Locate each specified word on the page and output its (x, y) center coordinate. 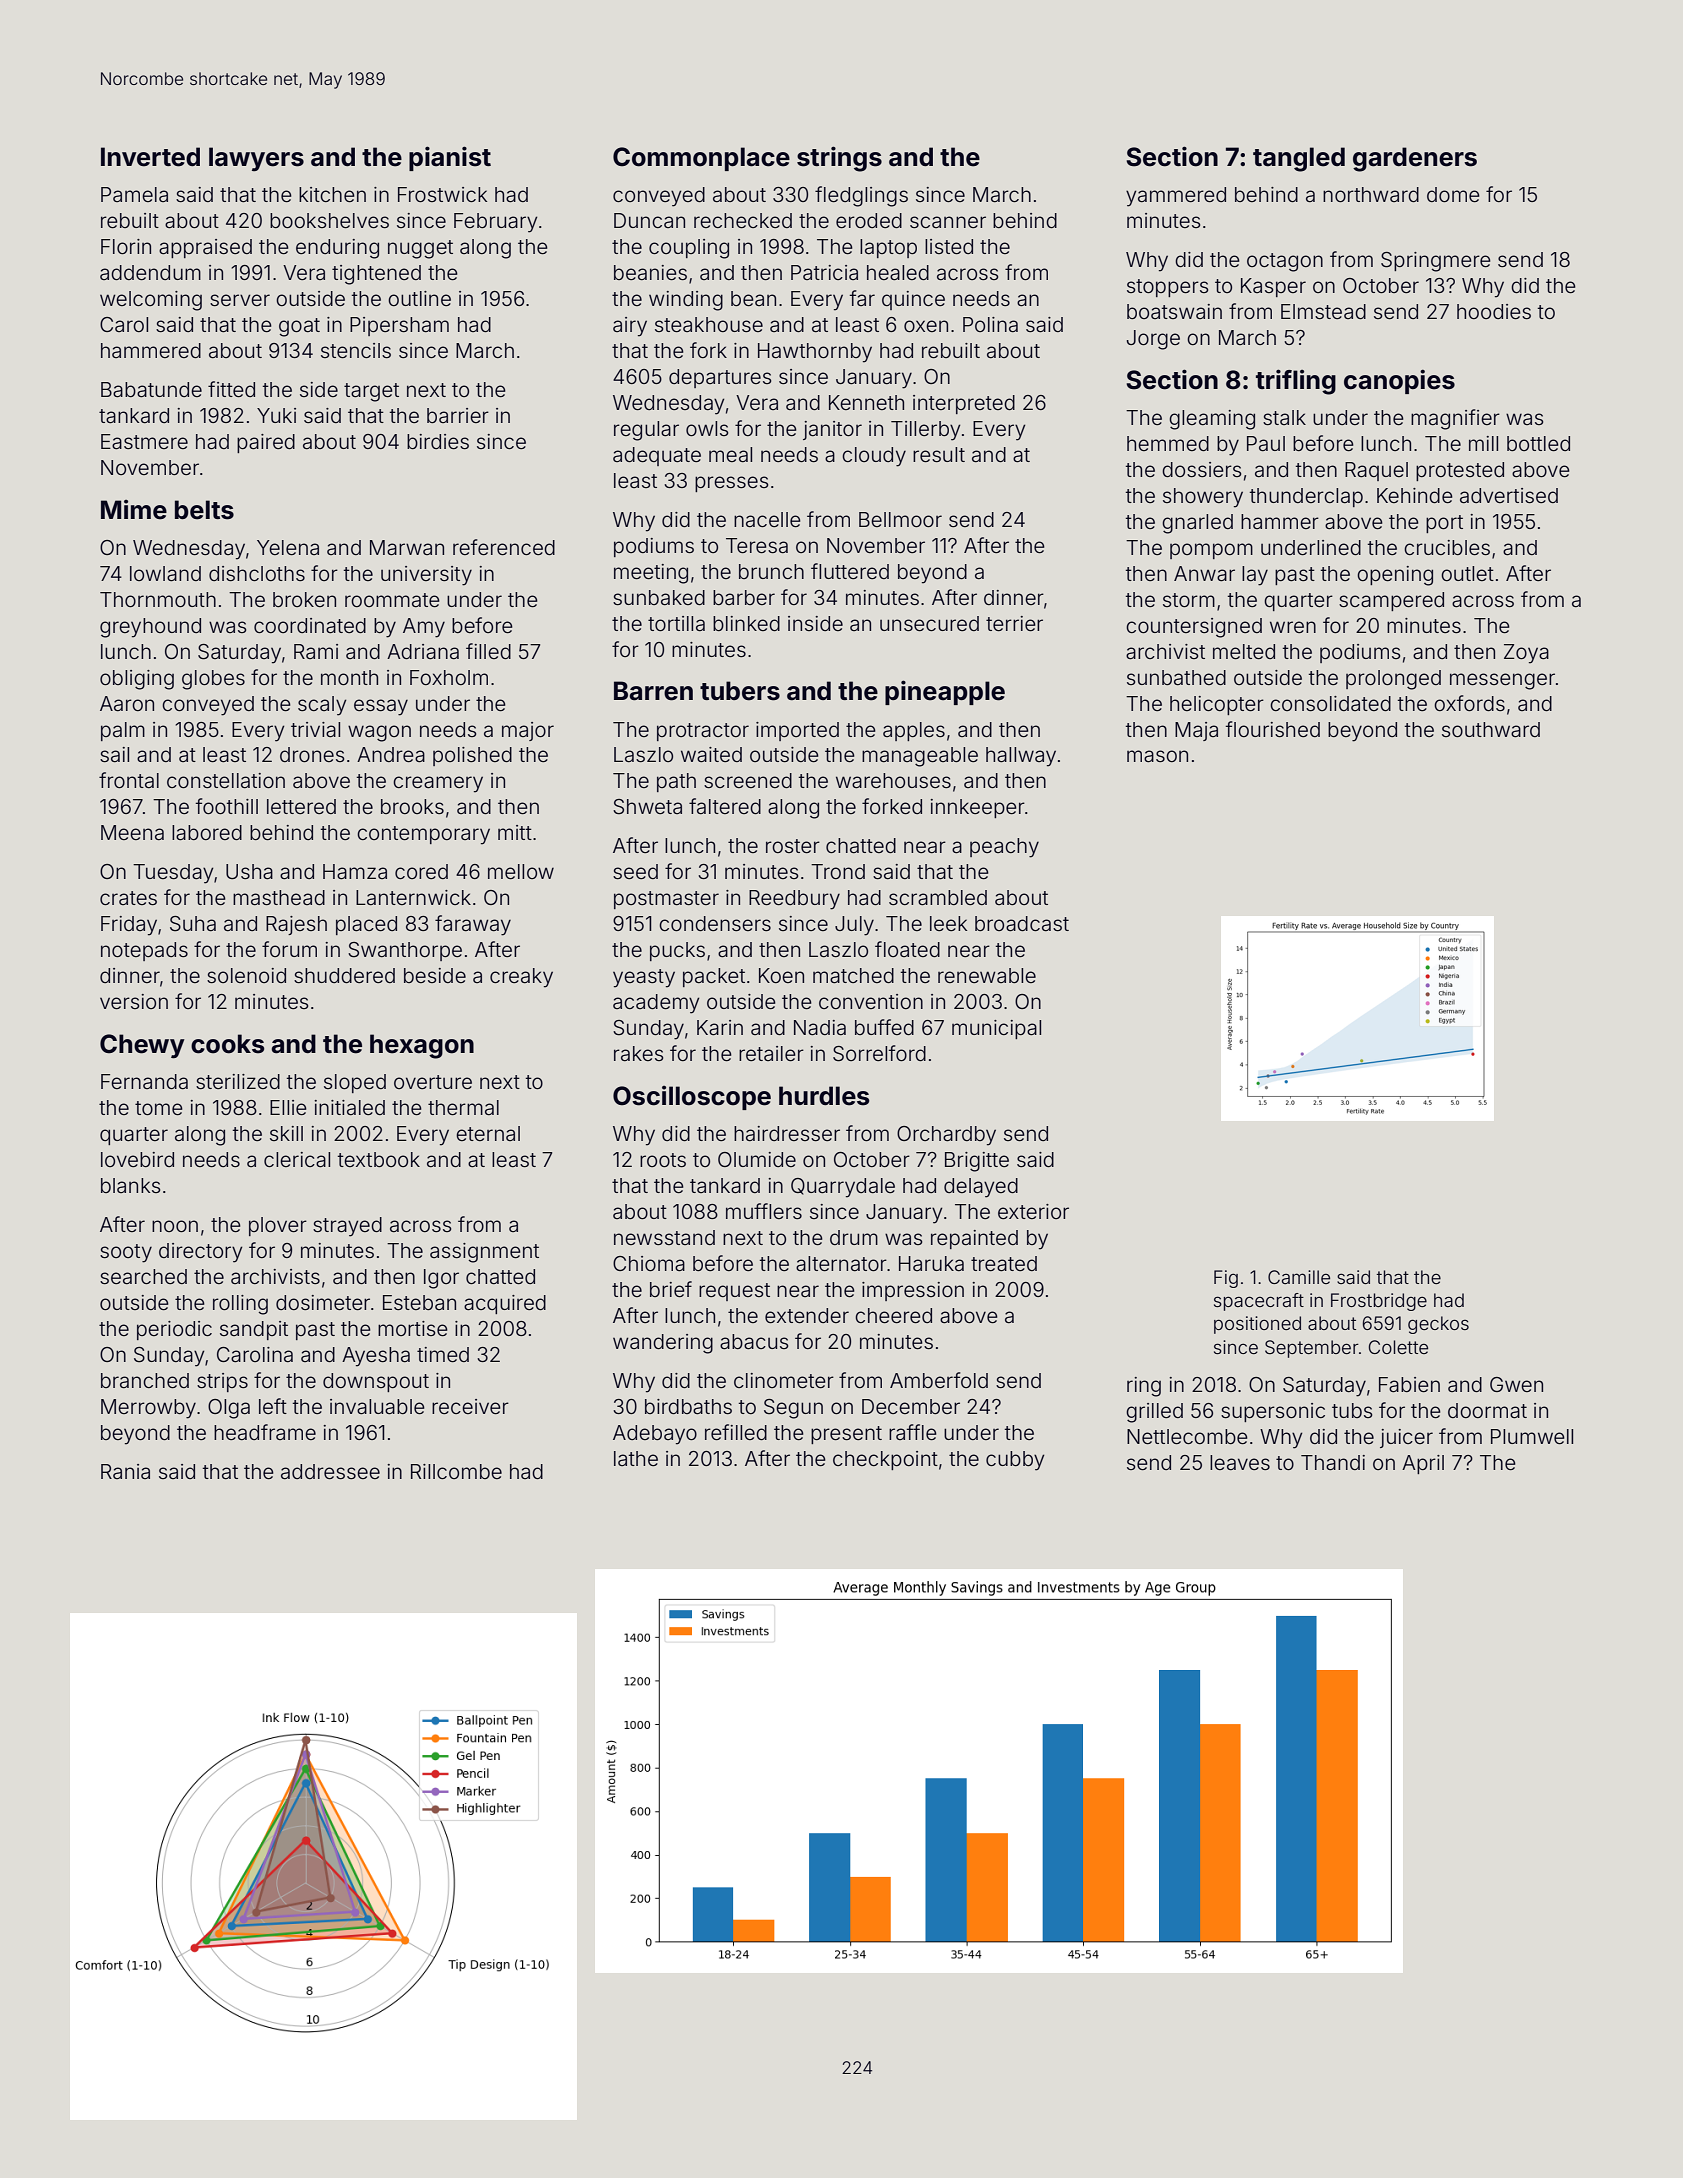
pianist (450, 158)
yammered (1176, 197)
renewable (987, 975)
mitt (515, 832)
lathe (636, 1458)
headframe (265, 1432)
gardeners (1415, 159)
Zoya (1526, 654)
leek (948, 923)
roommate (392, 600)
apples (914, 731)
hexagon (422, 1046)
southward (1491, 730)
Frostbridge (1379, 1302)
